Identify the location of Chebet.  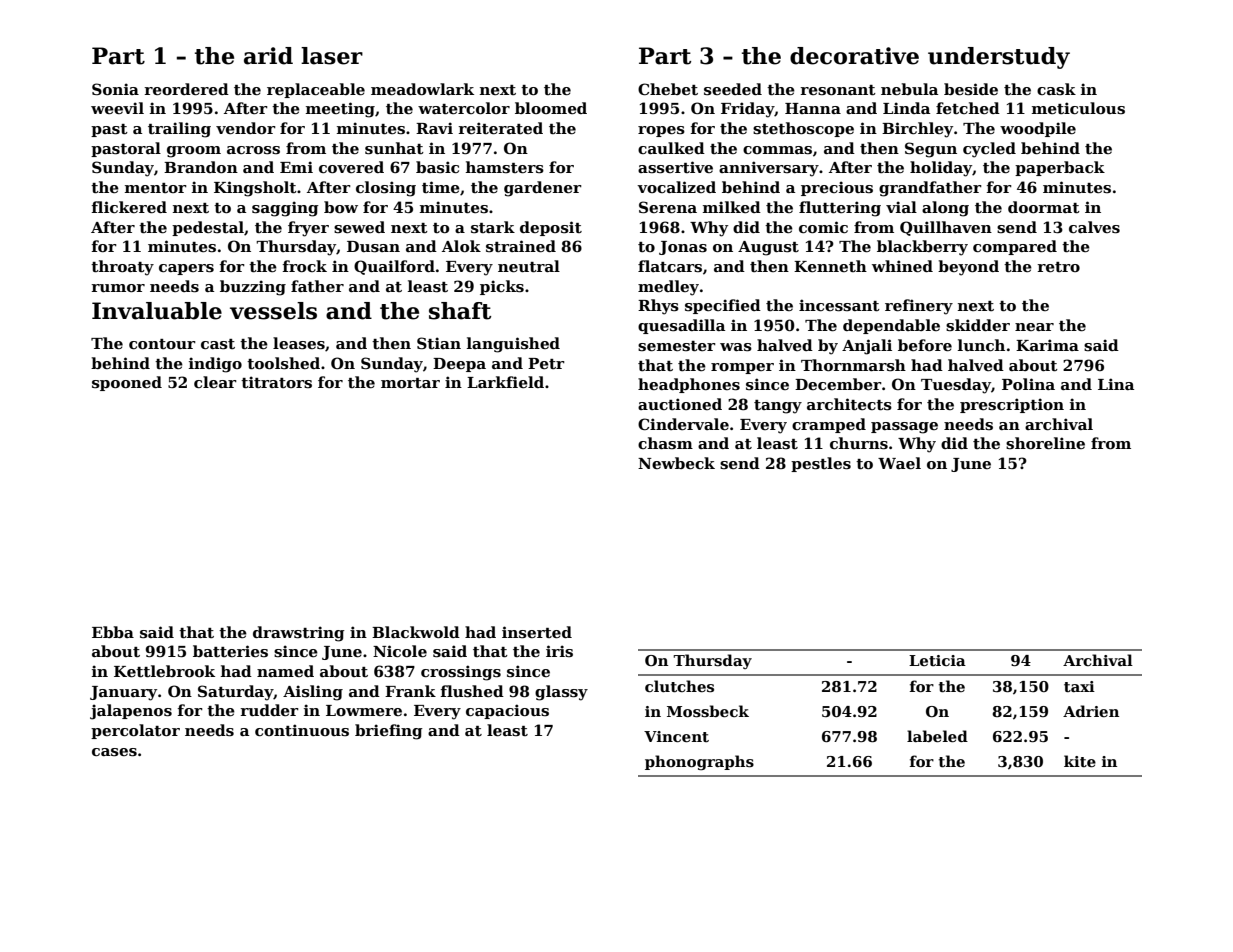
(668, 89).
